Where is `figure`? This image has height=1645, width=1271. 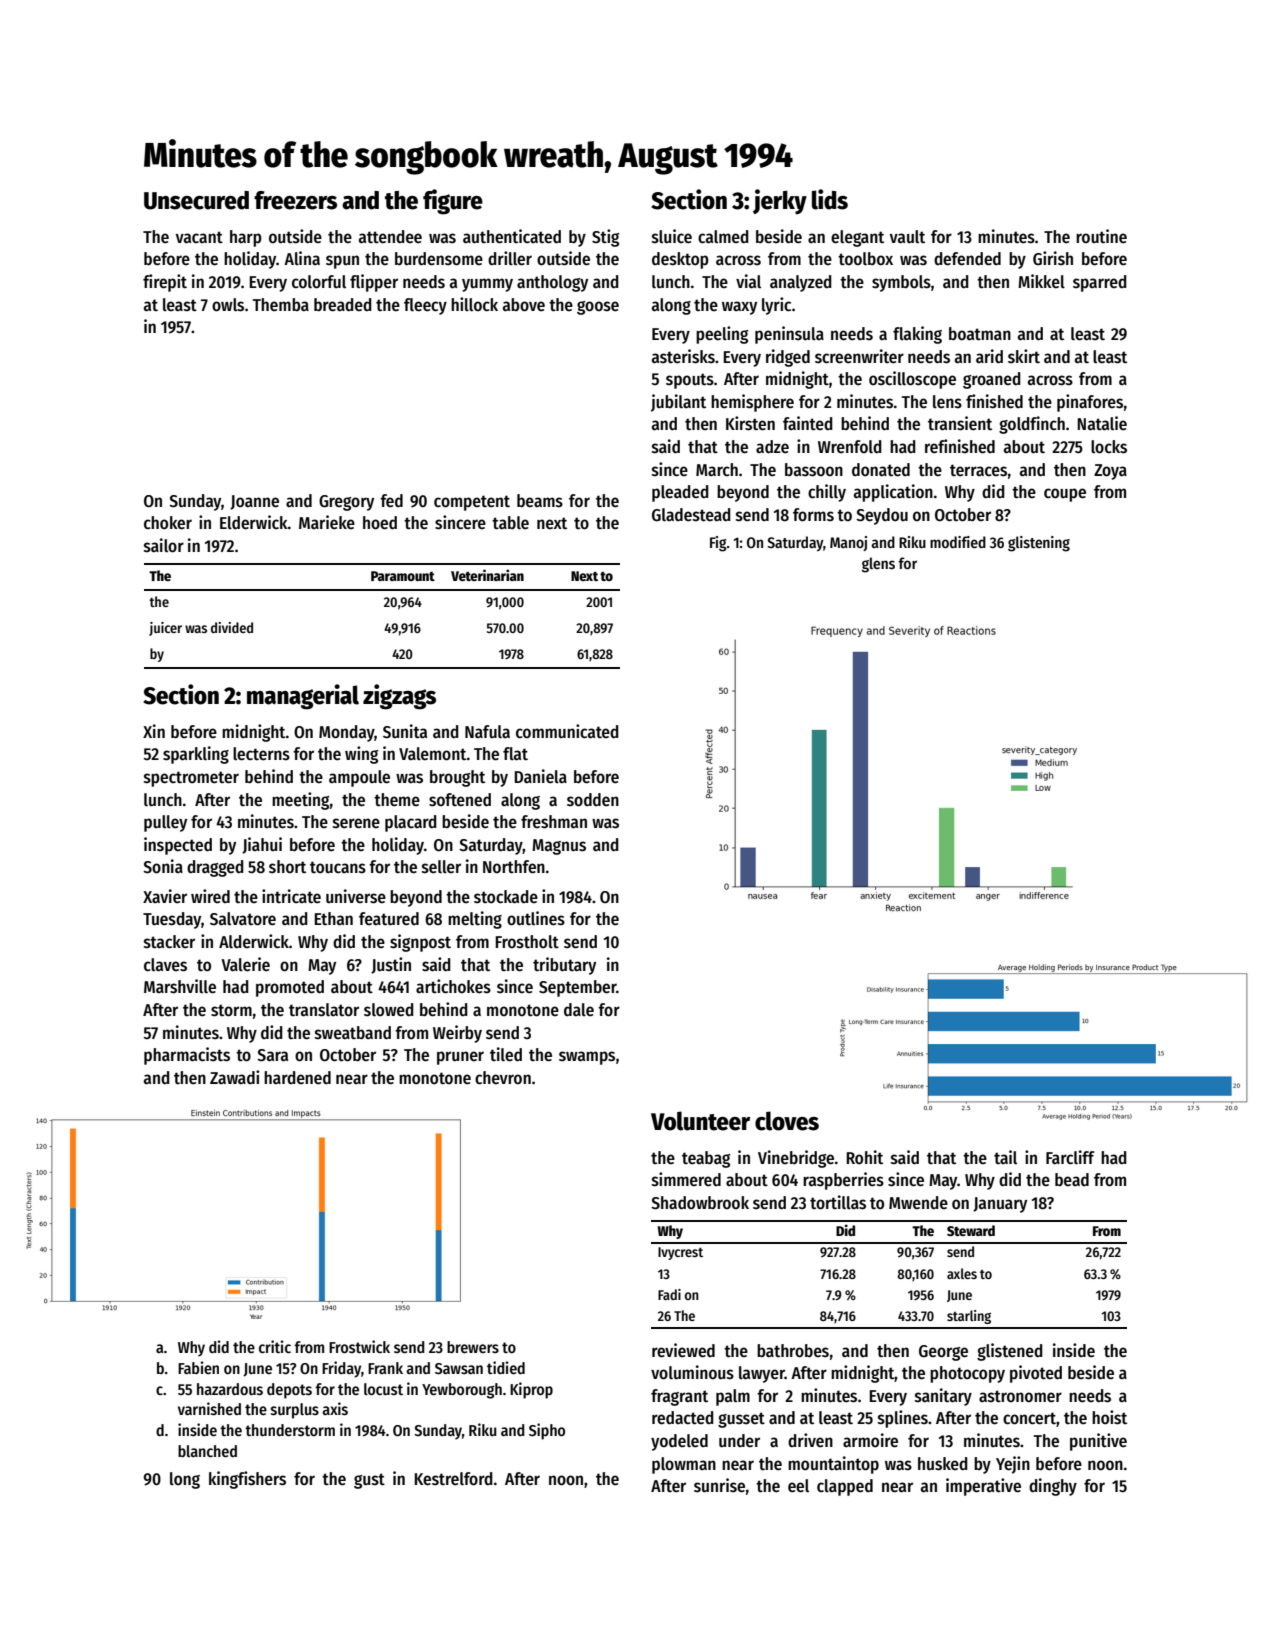
figure is located at coordinates (453, 202).
